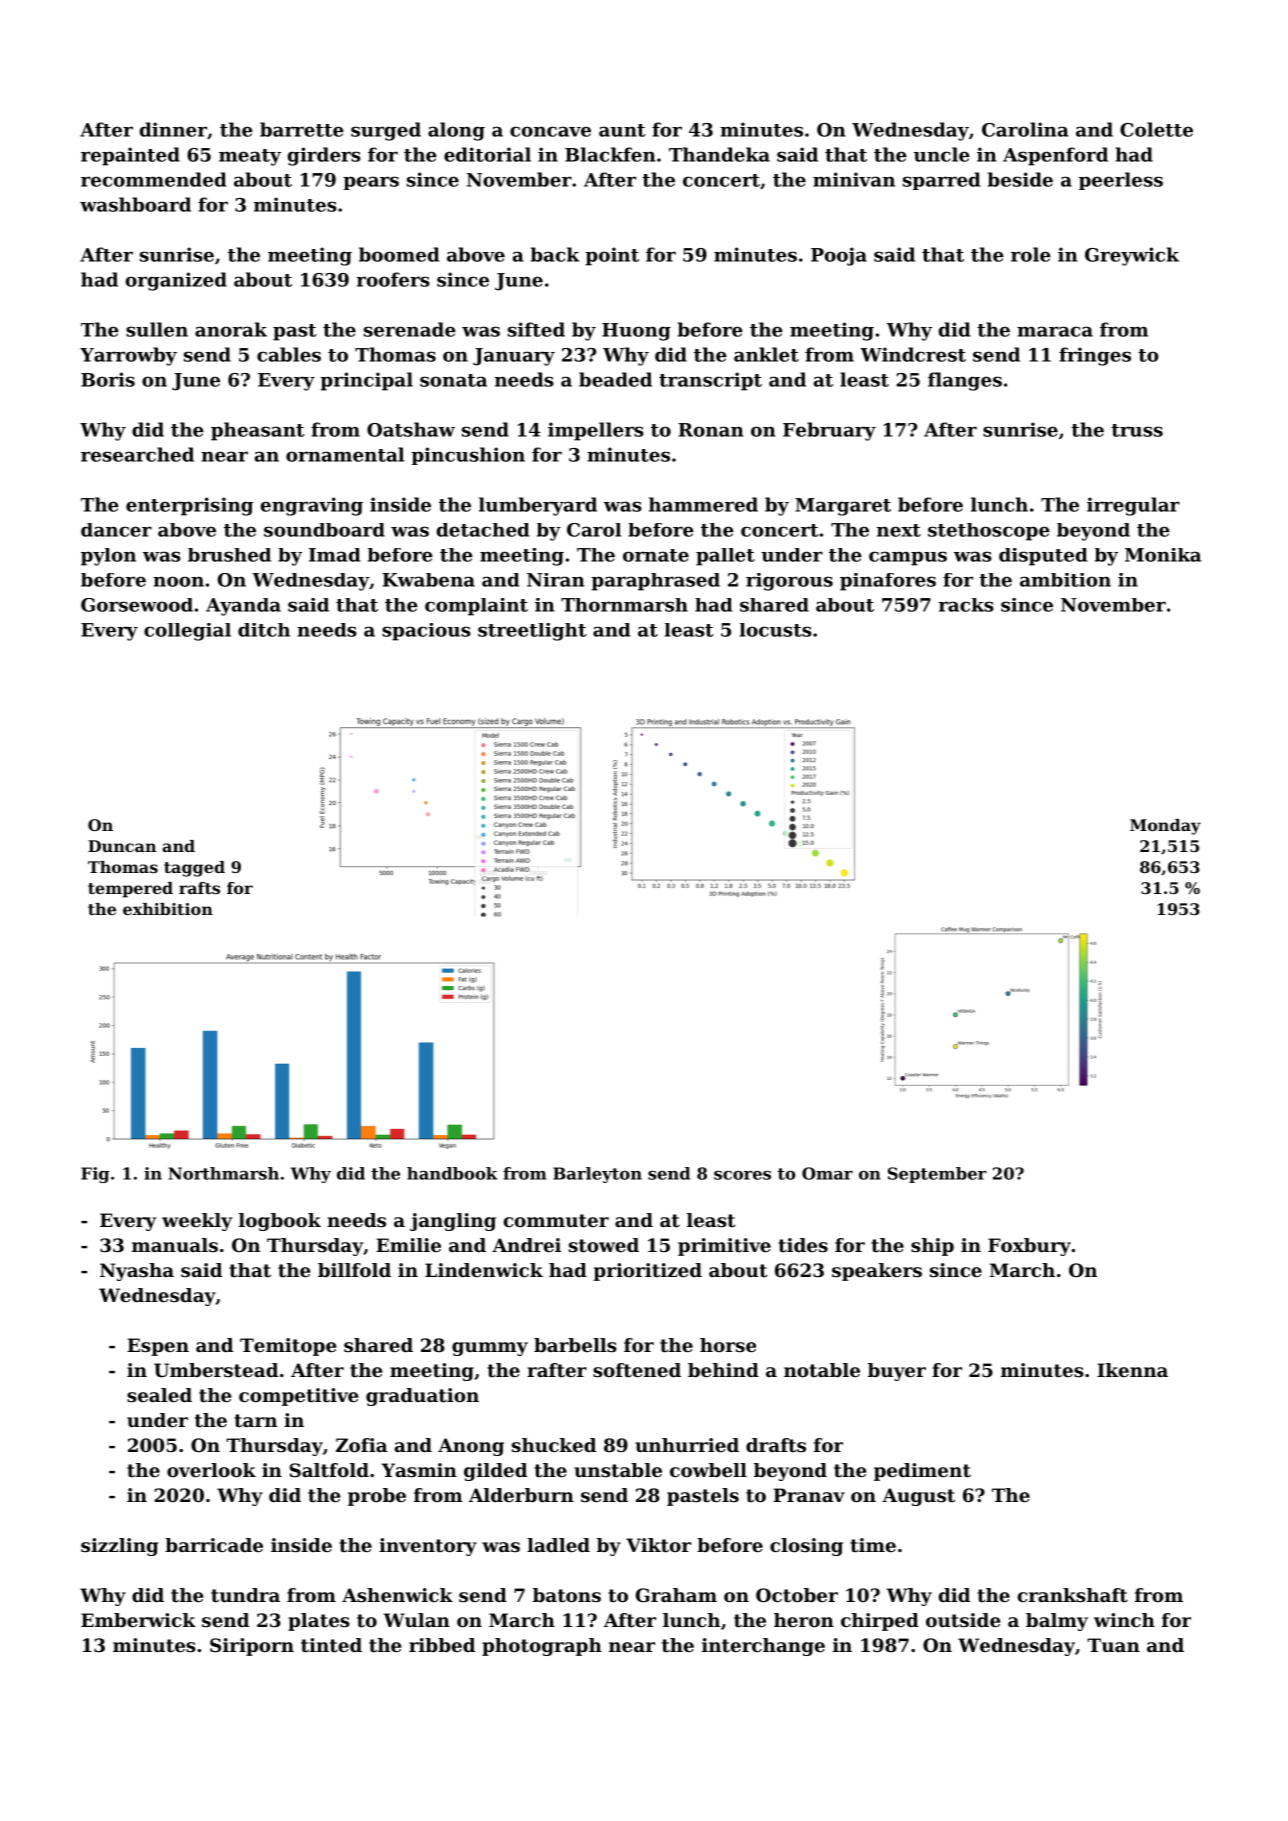 The width and height of the image is (1288, 1821). I want to click on ambition, so click(1065, 580).
